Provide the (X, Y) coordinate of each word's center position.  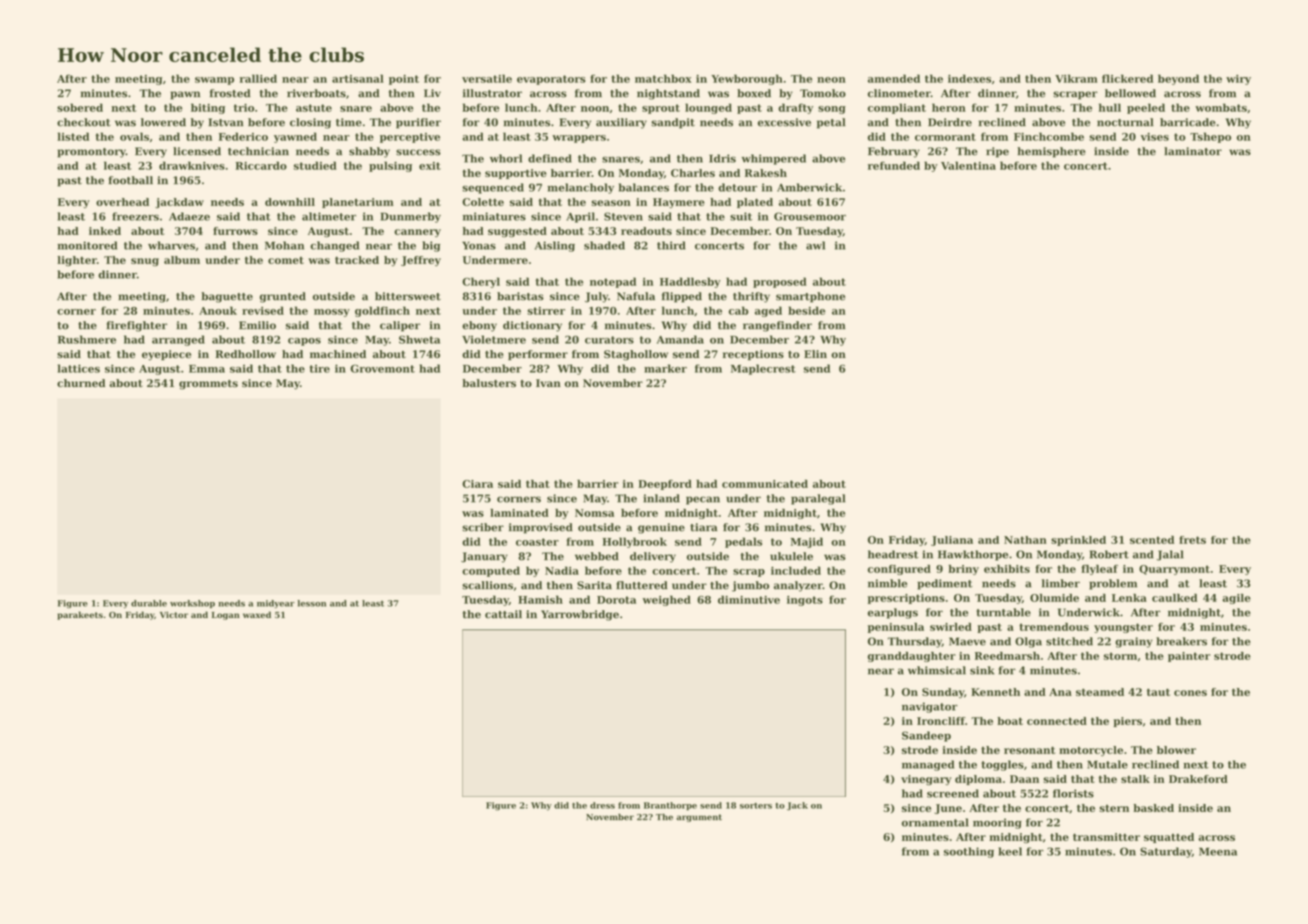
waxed (257, 614)
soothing (969, 852)
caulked (1174, 598)
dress (602, 805)
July (596, 297)
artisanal (358, 78)
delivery (653, 557)
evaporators (551, 80)
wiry (1238, 80)
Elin (815, 354)
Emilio (257, 325)
